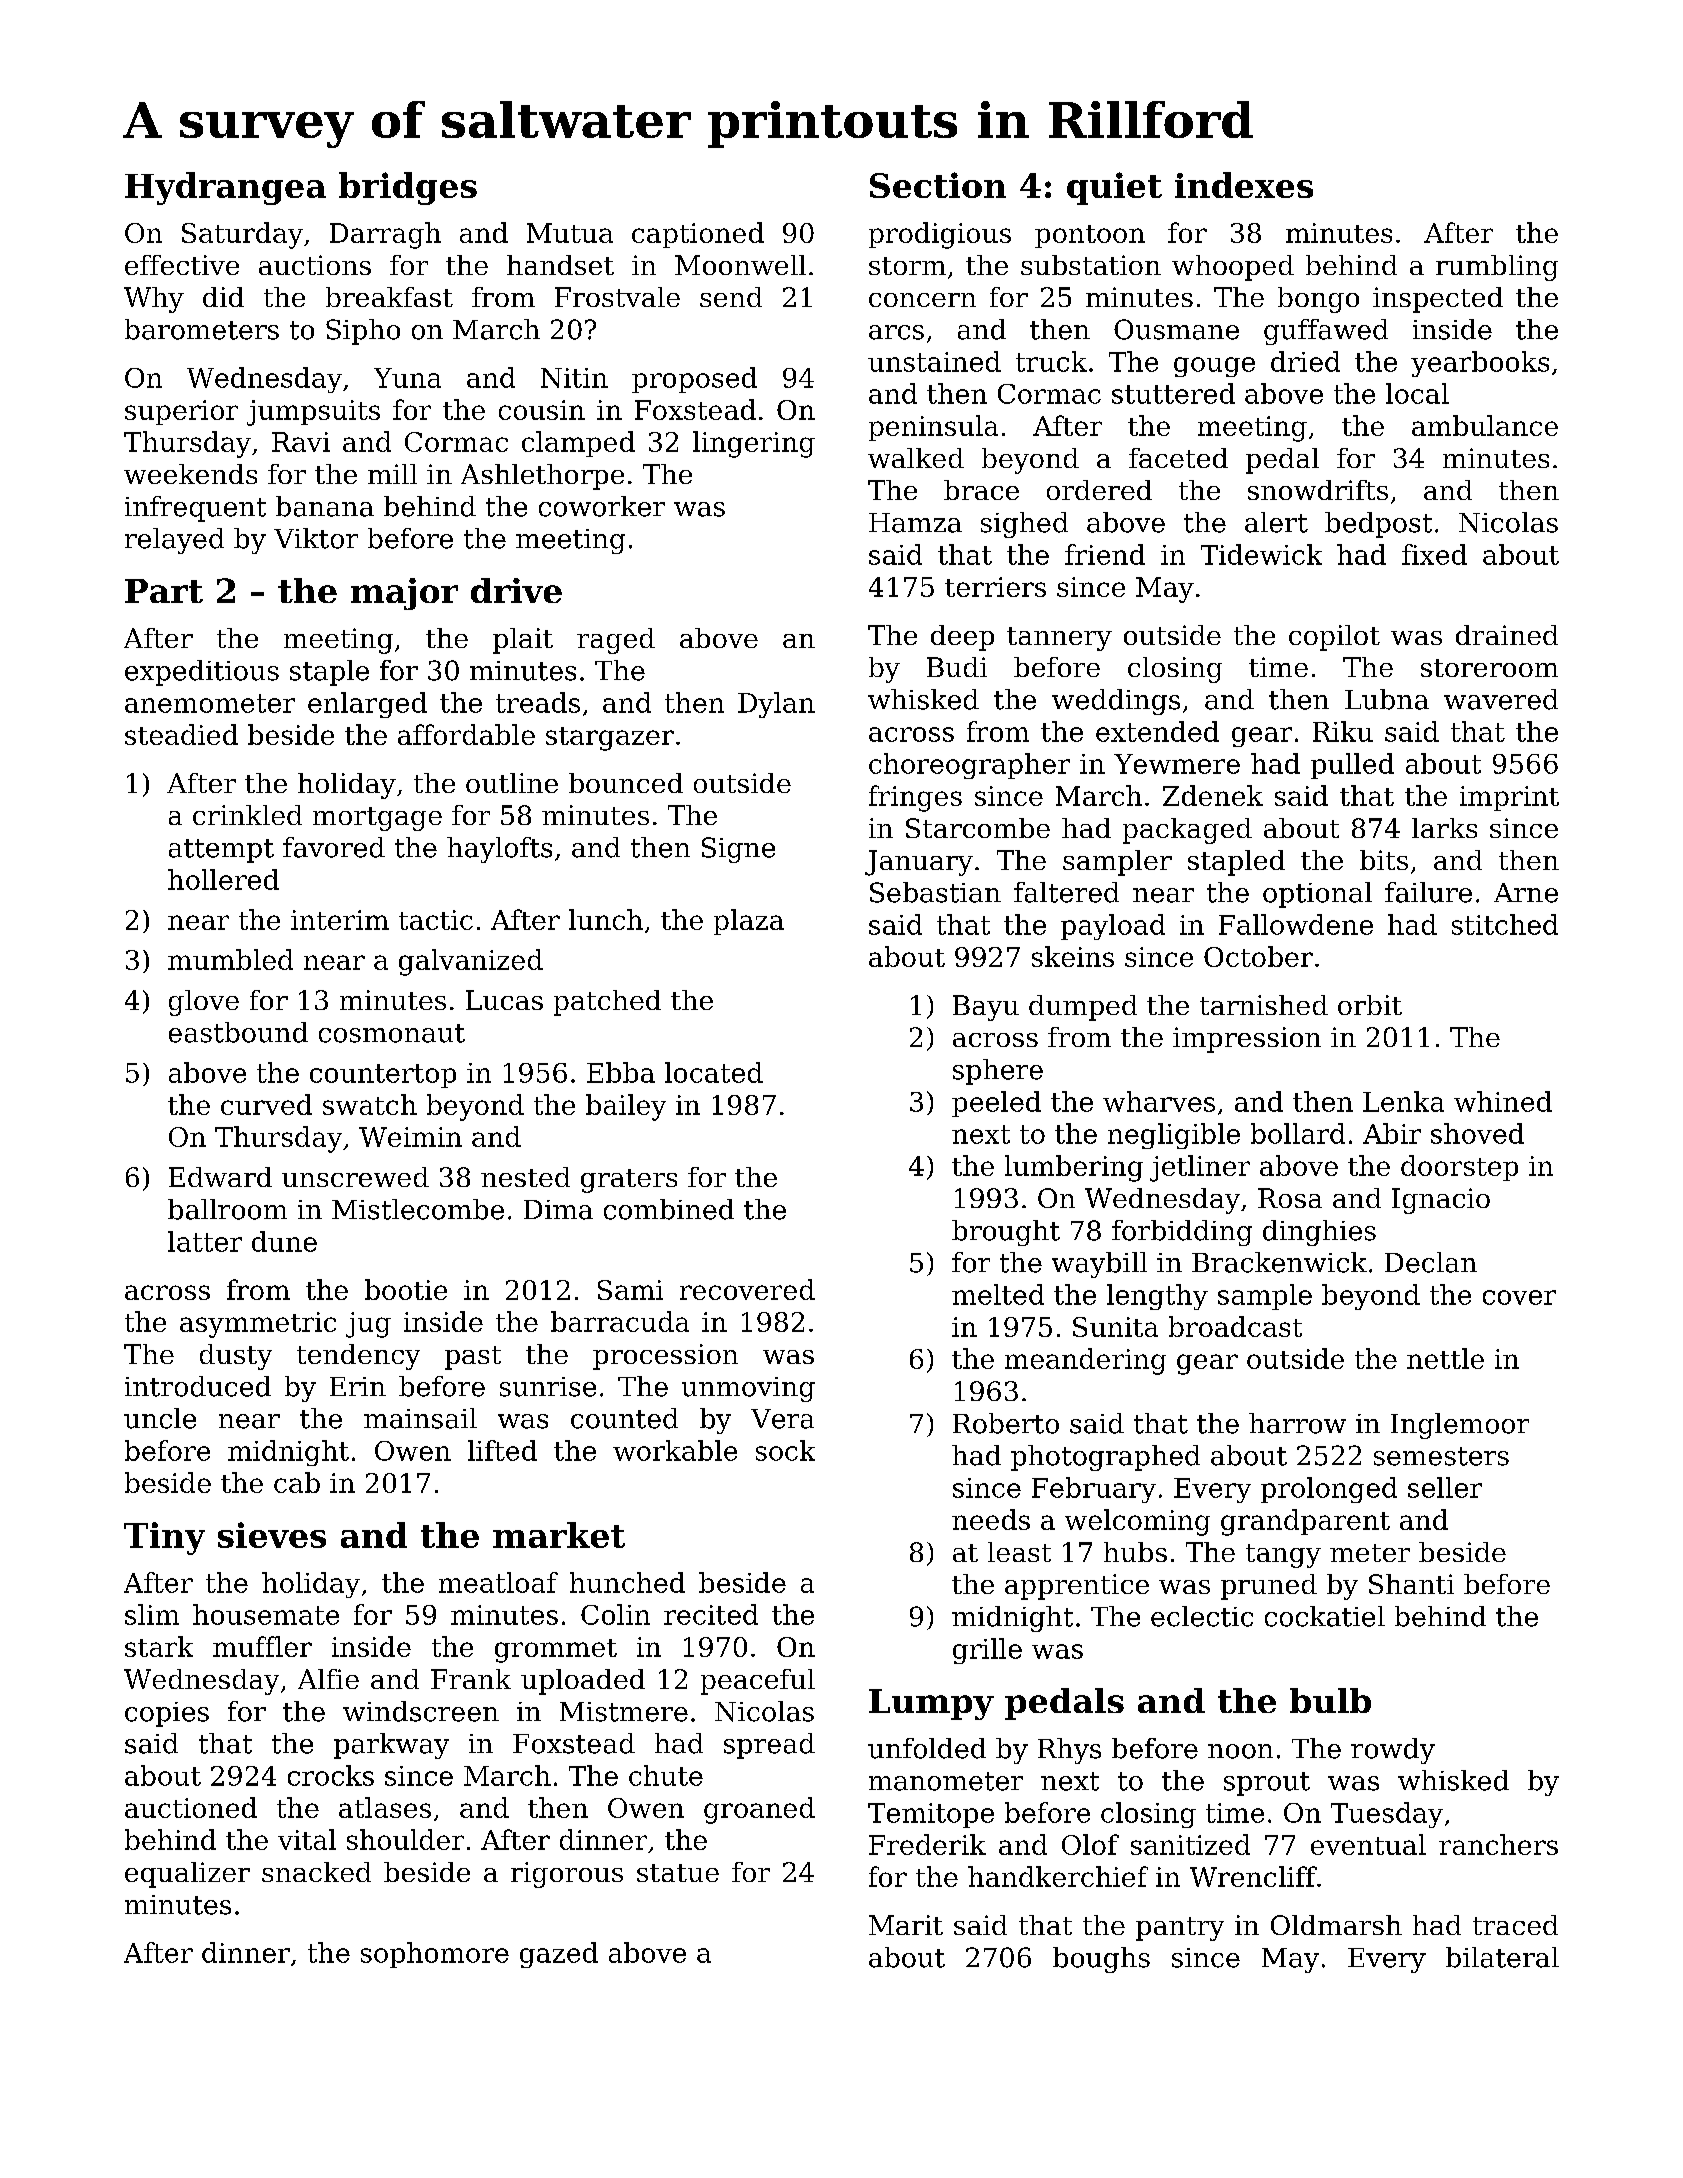 The width and height of the document is (1683, 2178). Describe the element at coordinates (559, 1535) in the document. I see `market` at that location.
